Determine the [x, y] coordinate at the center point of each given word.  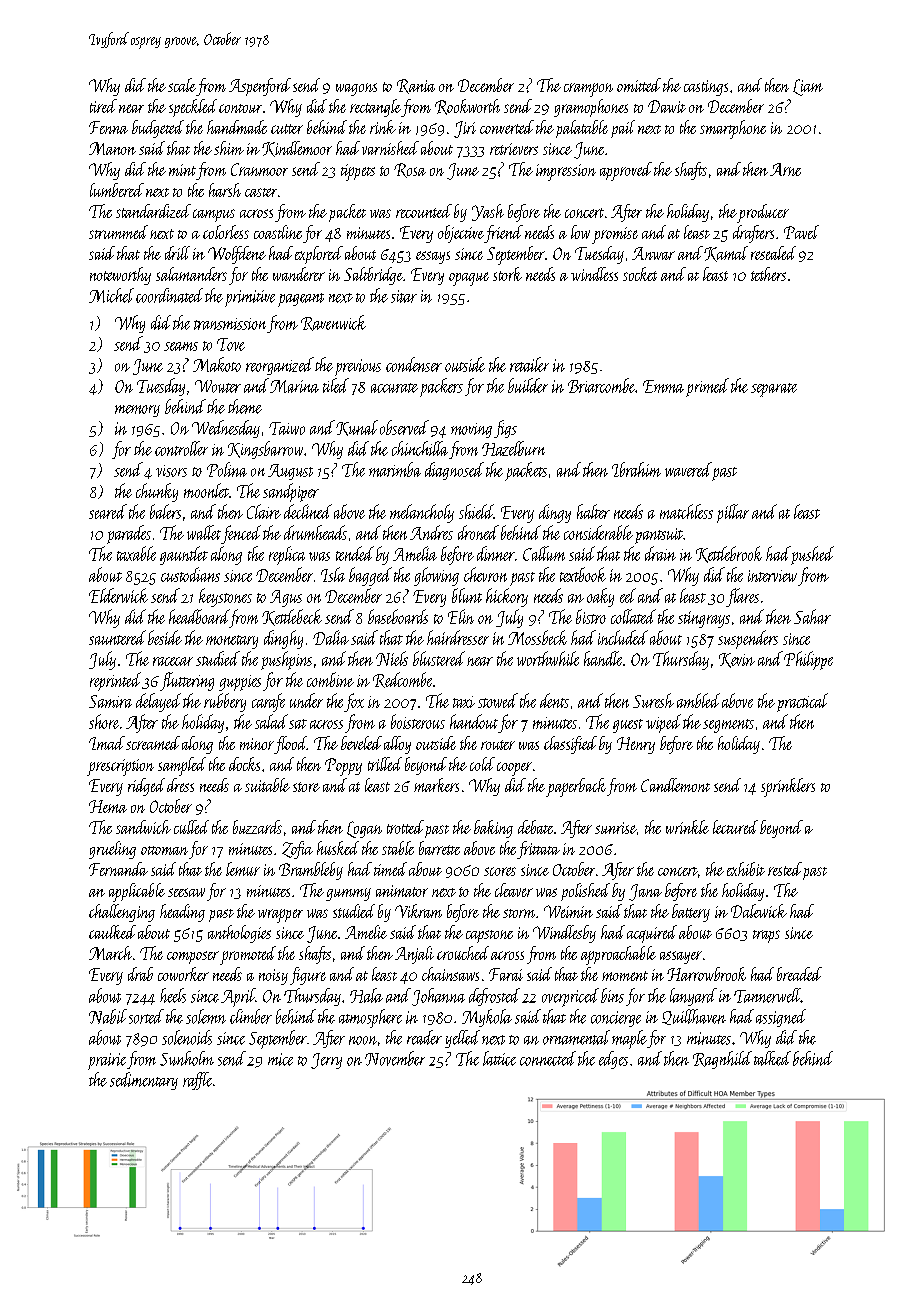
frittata [538, 850]
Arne [785, 169]
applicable [137, 892]
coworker [183, 974]
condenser [414, 364]
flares [742, 597]
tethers [768, 274]
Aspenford [260, 87]
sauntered [117, 637]
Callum [544, 553]
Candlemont [675, 785]
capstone [489, 936]
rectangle [375, 108]
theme [245, 406]
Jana [645, 892]
